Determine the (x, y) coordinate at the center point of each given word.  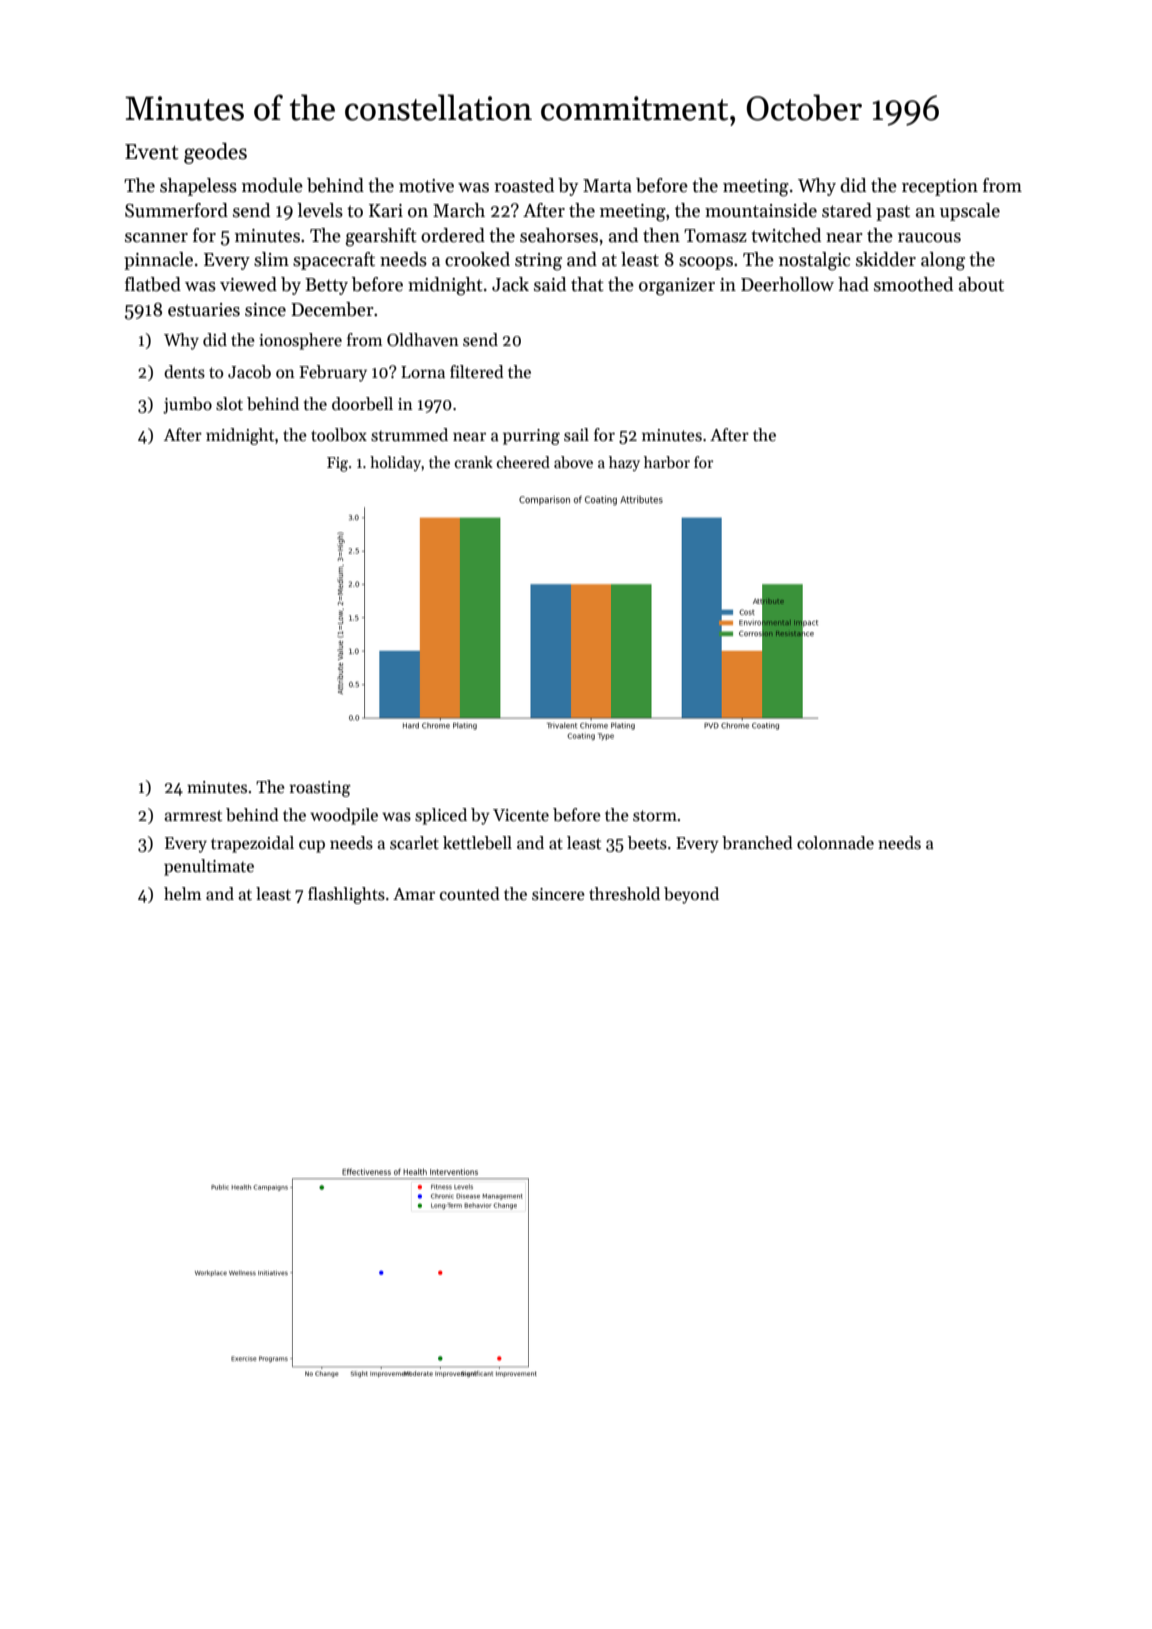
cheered (523, 462)
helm (182, 893)
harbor (667, 462)
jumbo (187, 405)
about (981, 284)
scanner (156, 238)
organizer (677, 287)
